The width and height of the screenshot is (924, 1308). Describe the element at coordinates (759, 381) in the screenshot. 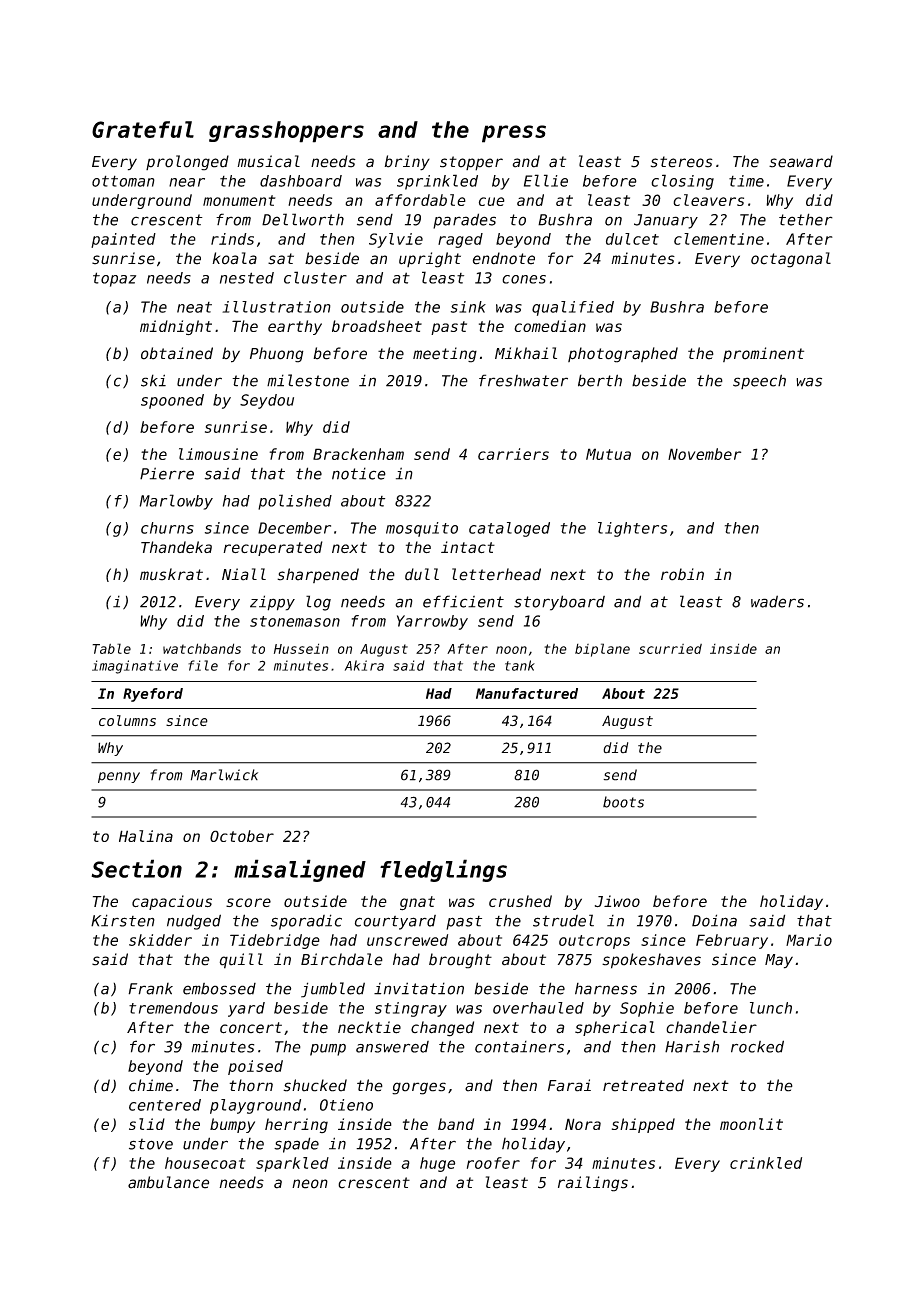

I see `speech` at that location.
